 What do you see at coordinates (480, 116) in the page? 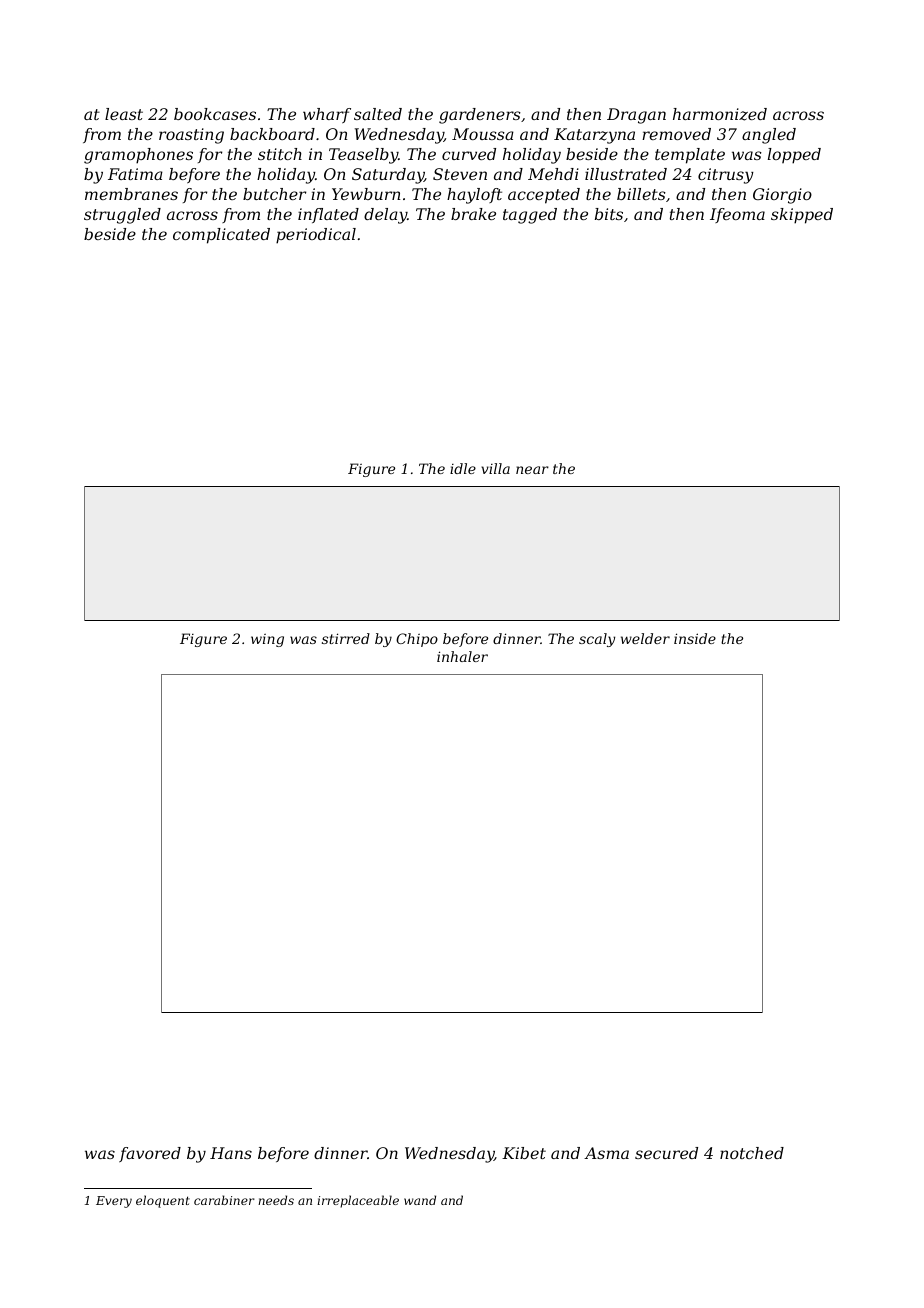
I see `gardeners` at bounding box center [480, 116].
